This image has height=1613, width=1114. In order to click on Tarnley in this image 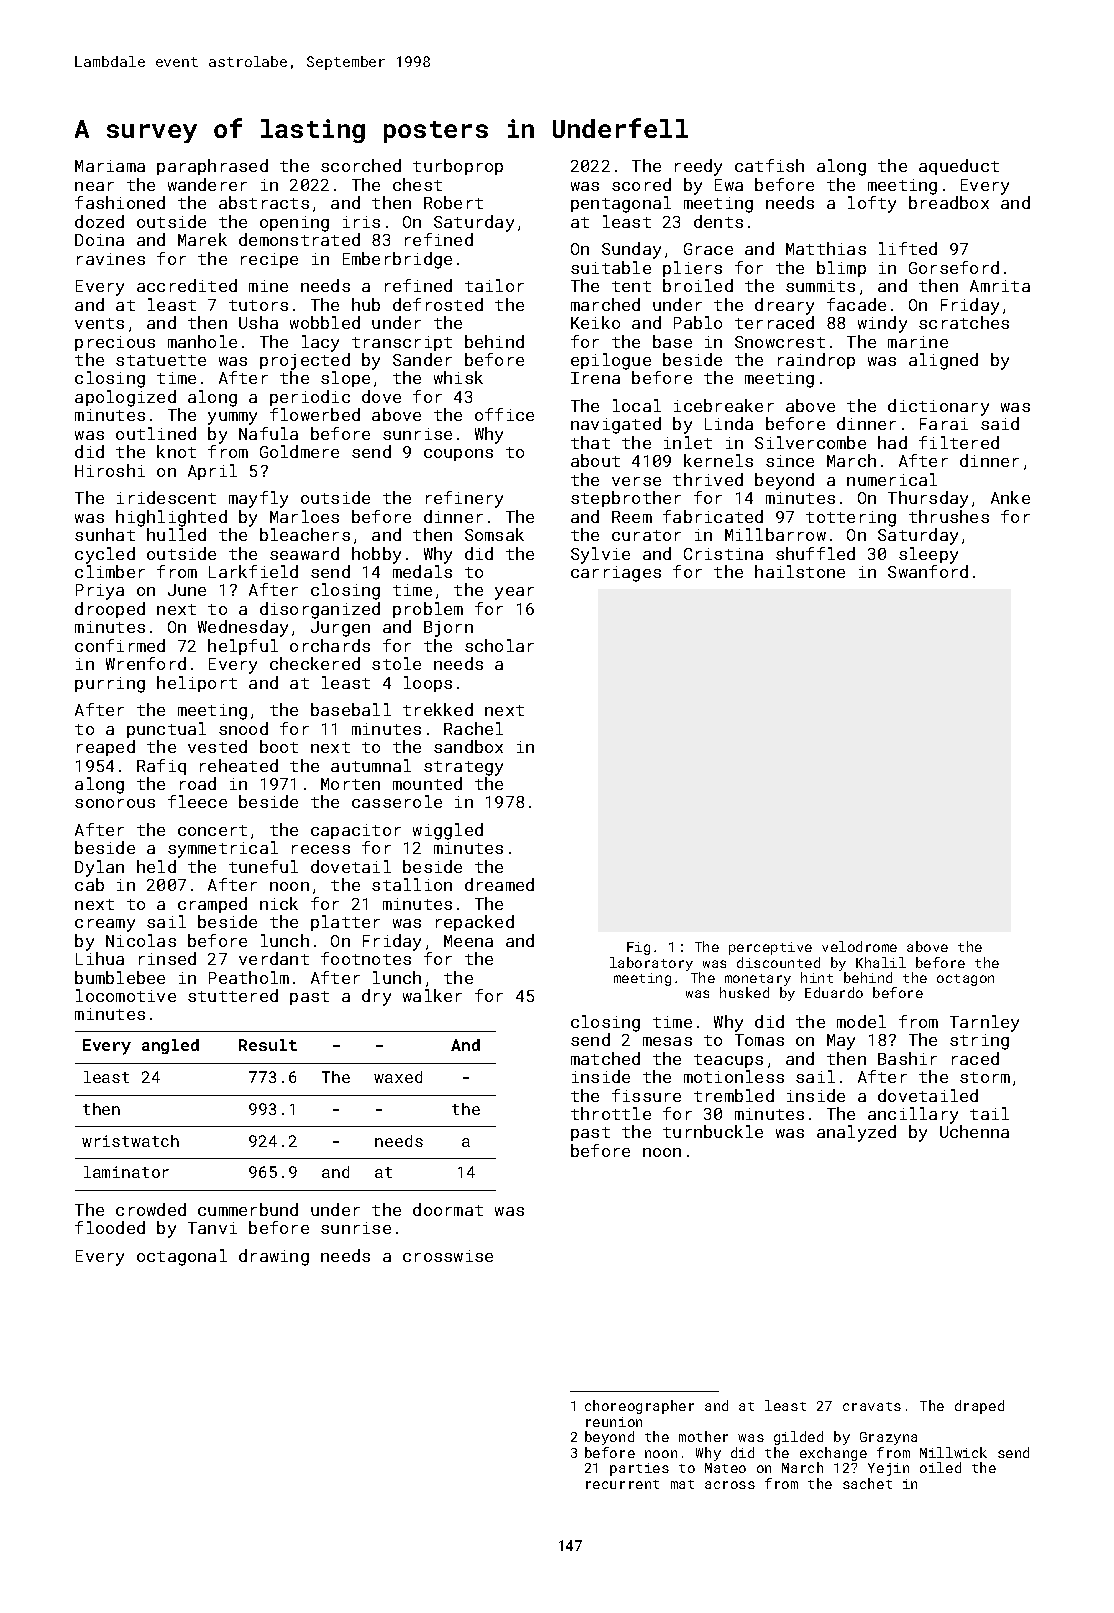, I will do `click(984, 1023)`.
